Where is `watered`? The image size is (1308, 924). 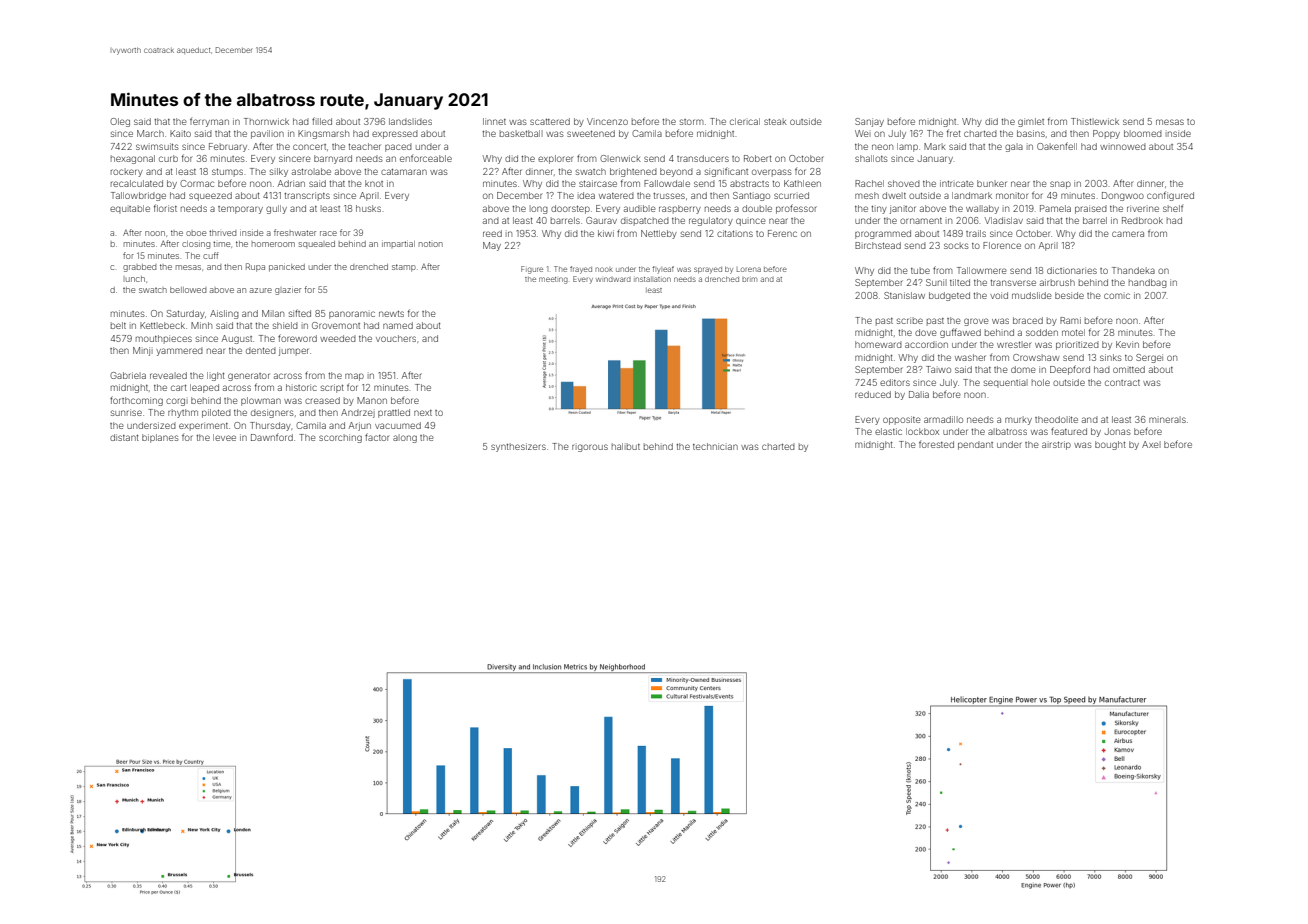 watered is located at coordinates (616, 195).
